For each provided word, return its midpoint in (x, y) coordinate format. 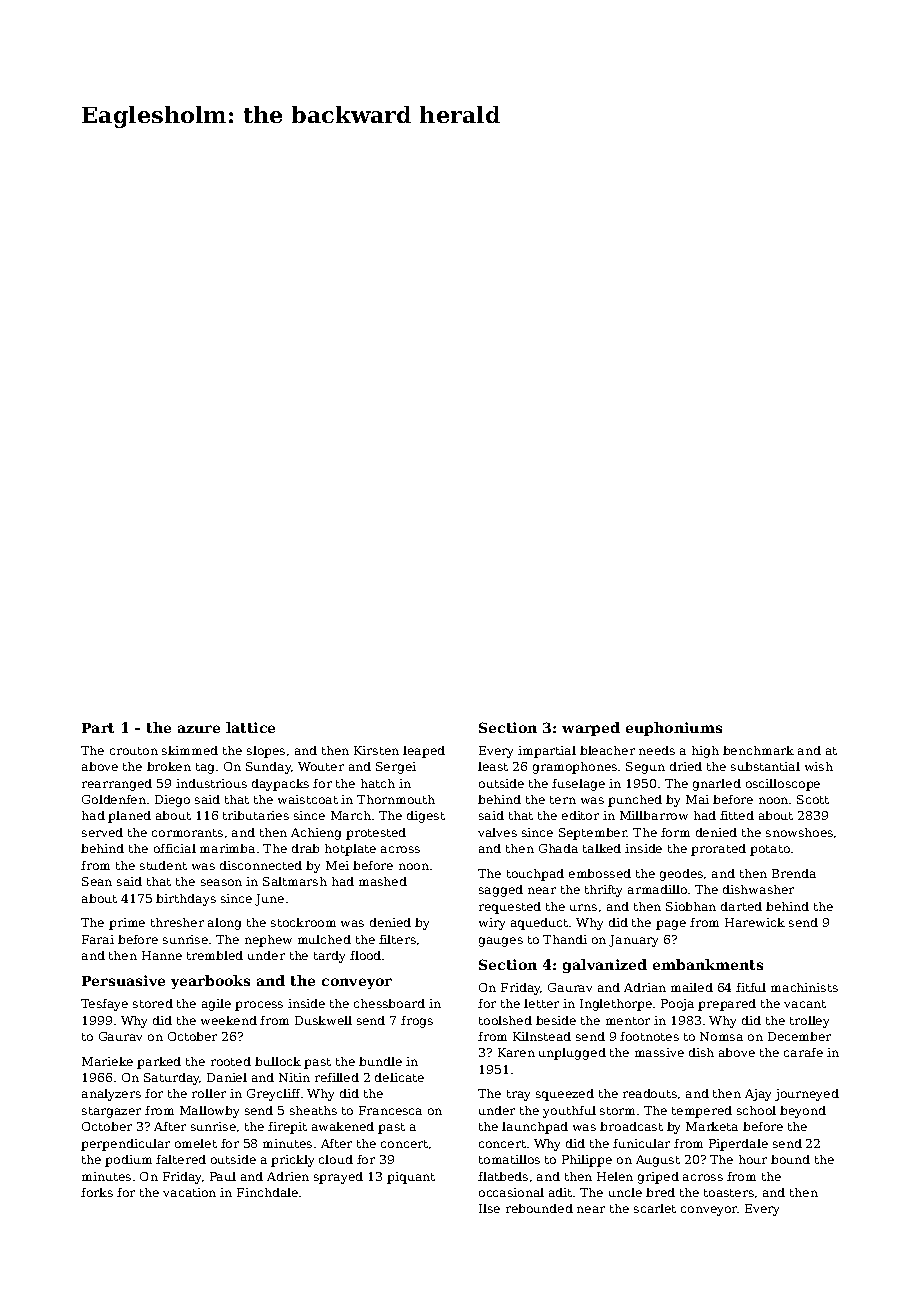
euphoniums (674, 729)
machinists (804, 987)
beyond (803, 1112)
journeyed (807, 1095)
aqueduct (539, 924)
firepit (287, 1128)
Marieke (107, 1061)
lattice (250, 727)
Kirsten (376, 750)
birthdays (186, 900)
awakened (343, 1126)
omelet (196, 1143)
